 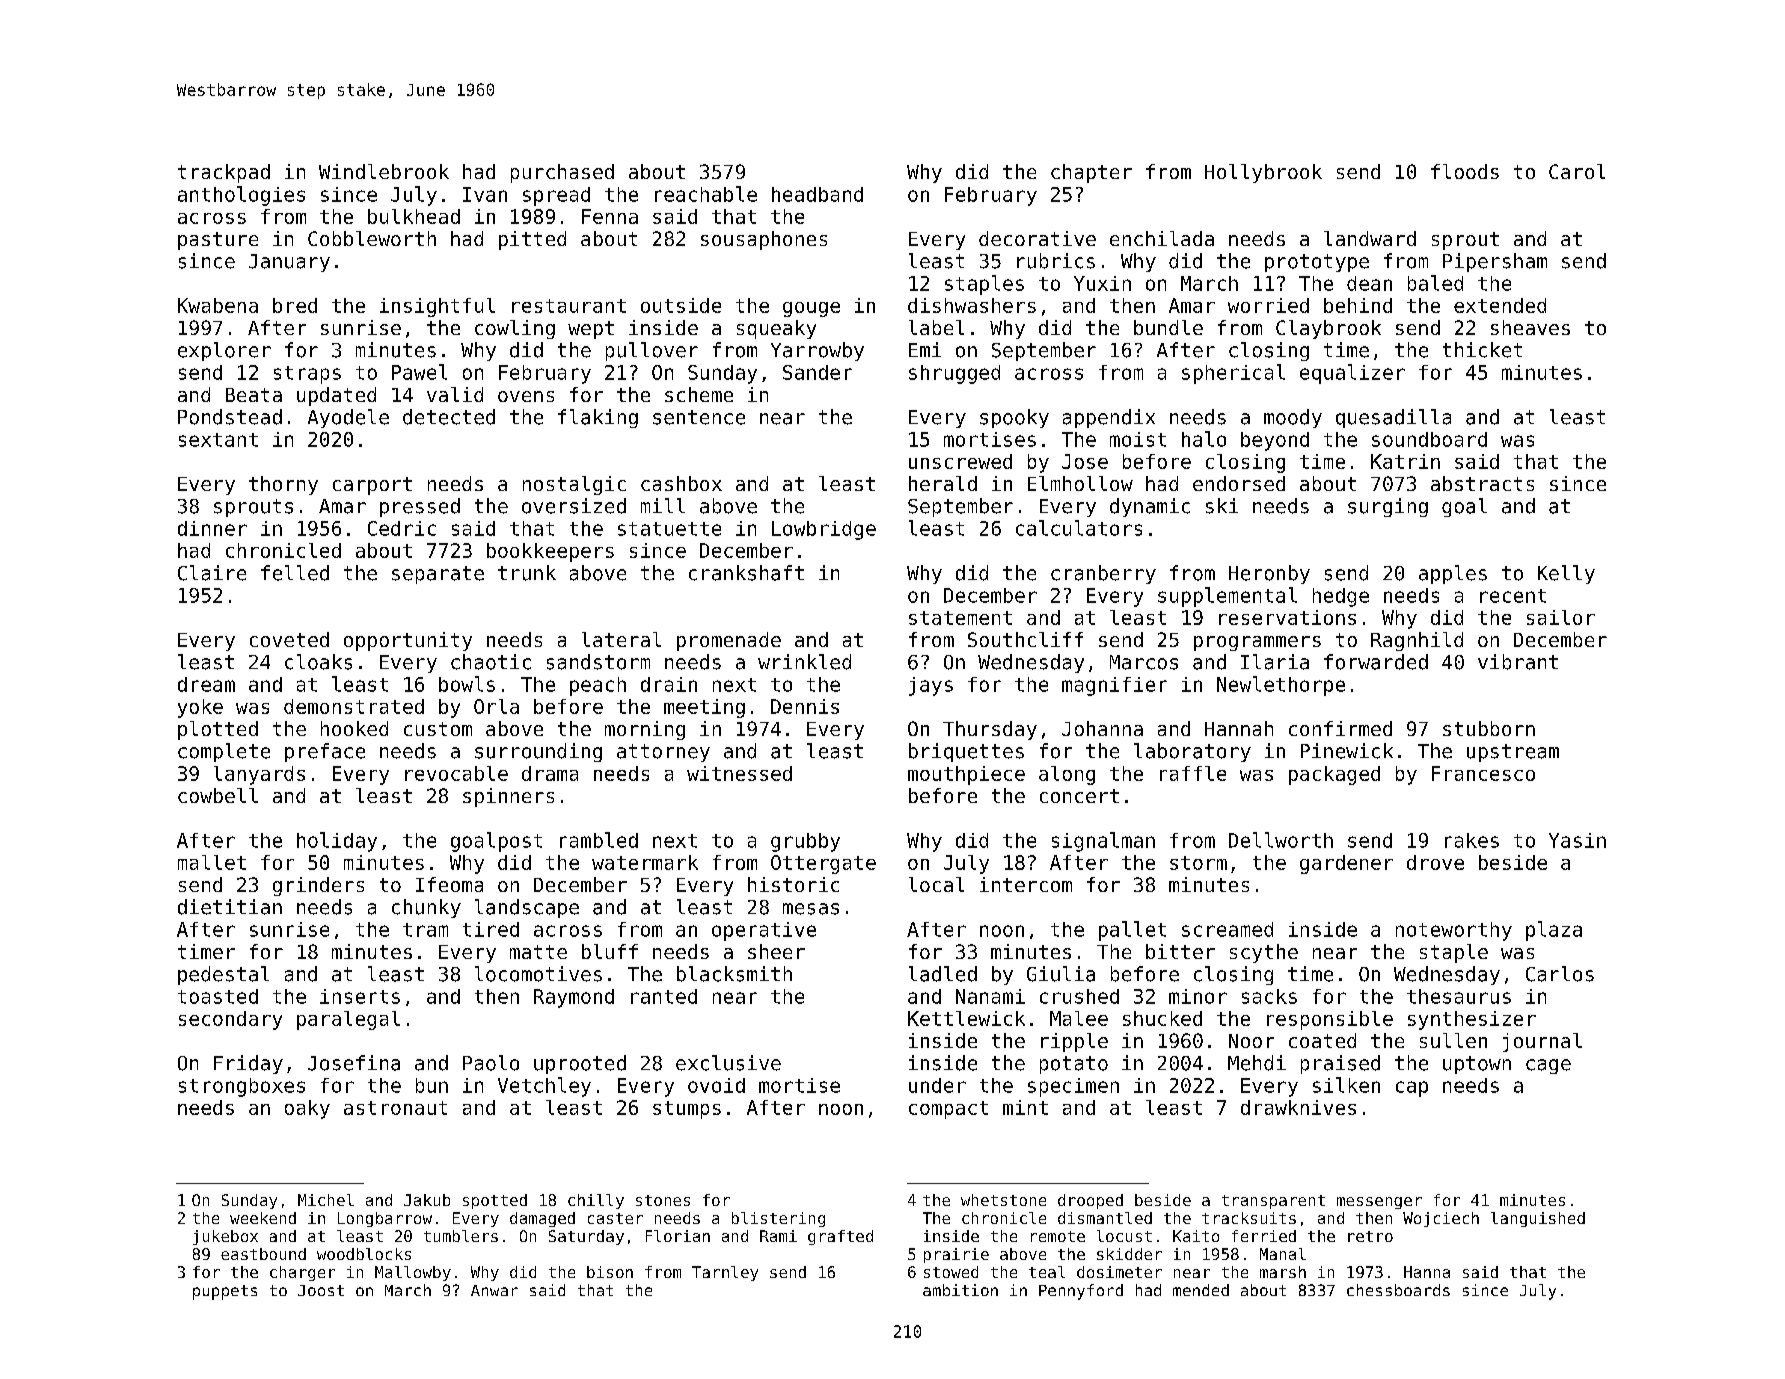 What do you see at coordinates (413, 1273) in the image?
I see `Mallowby` at bounding box center [413, 1273].
